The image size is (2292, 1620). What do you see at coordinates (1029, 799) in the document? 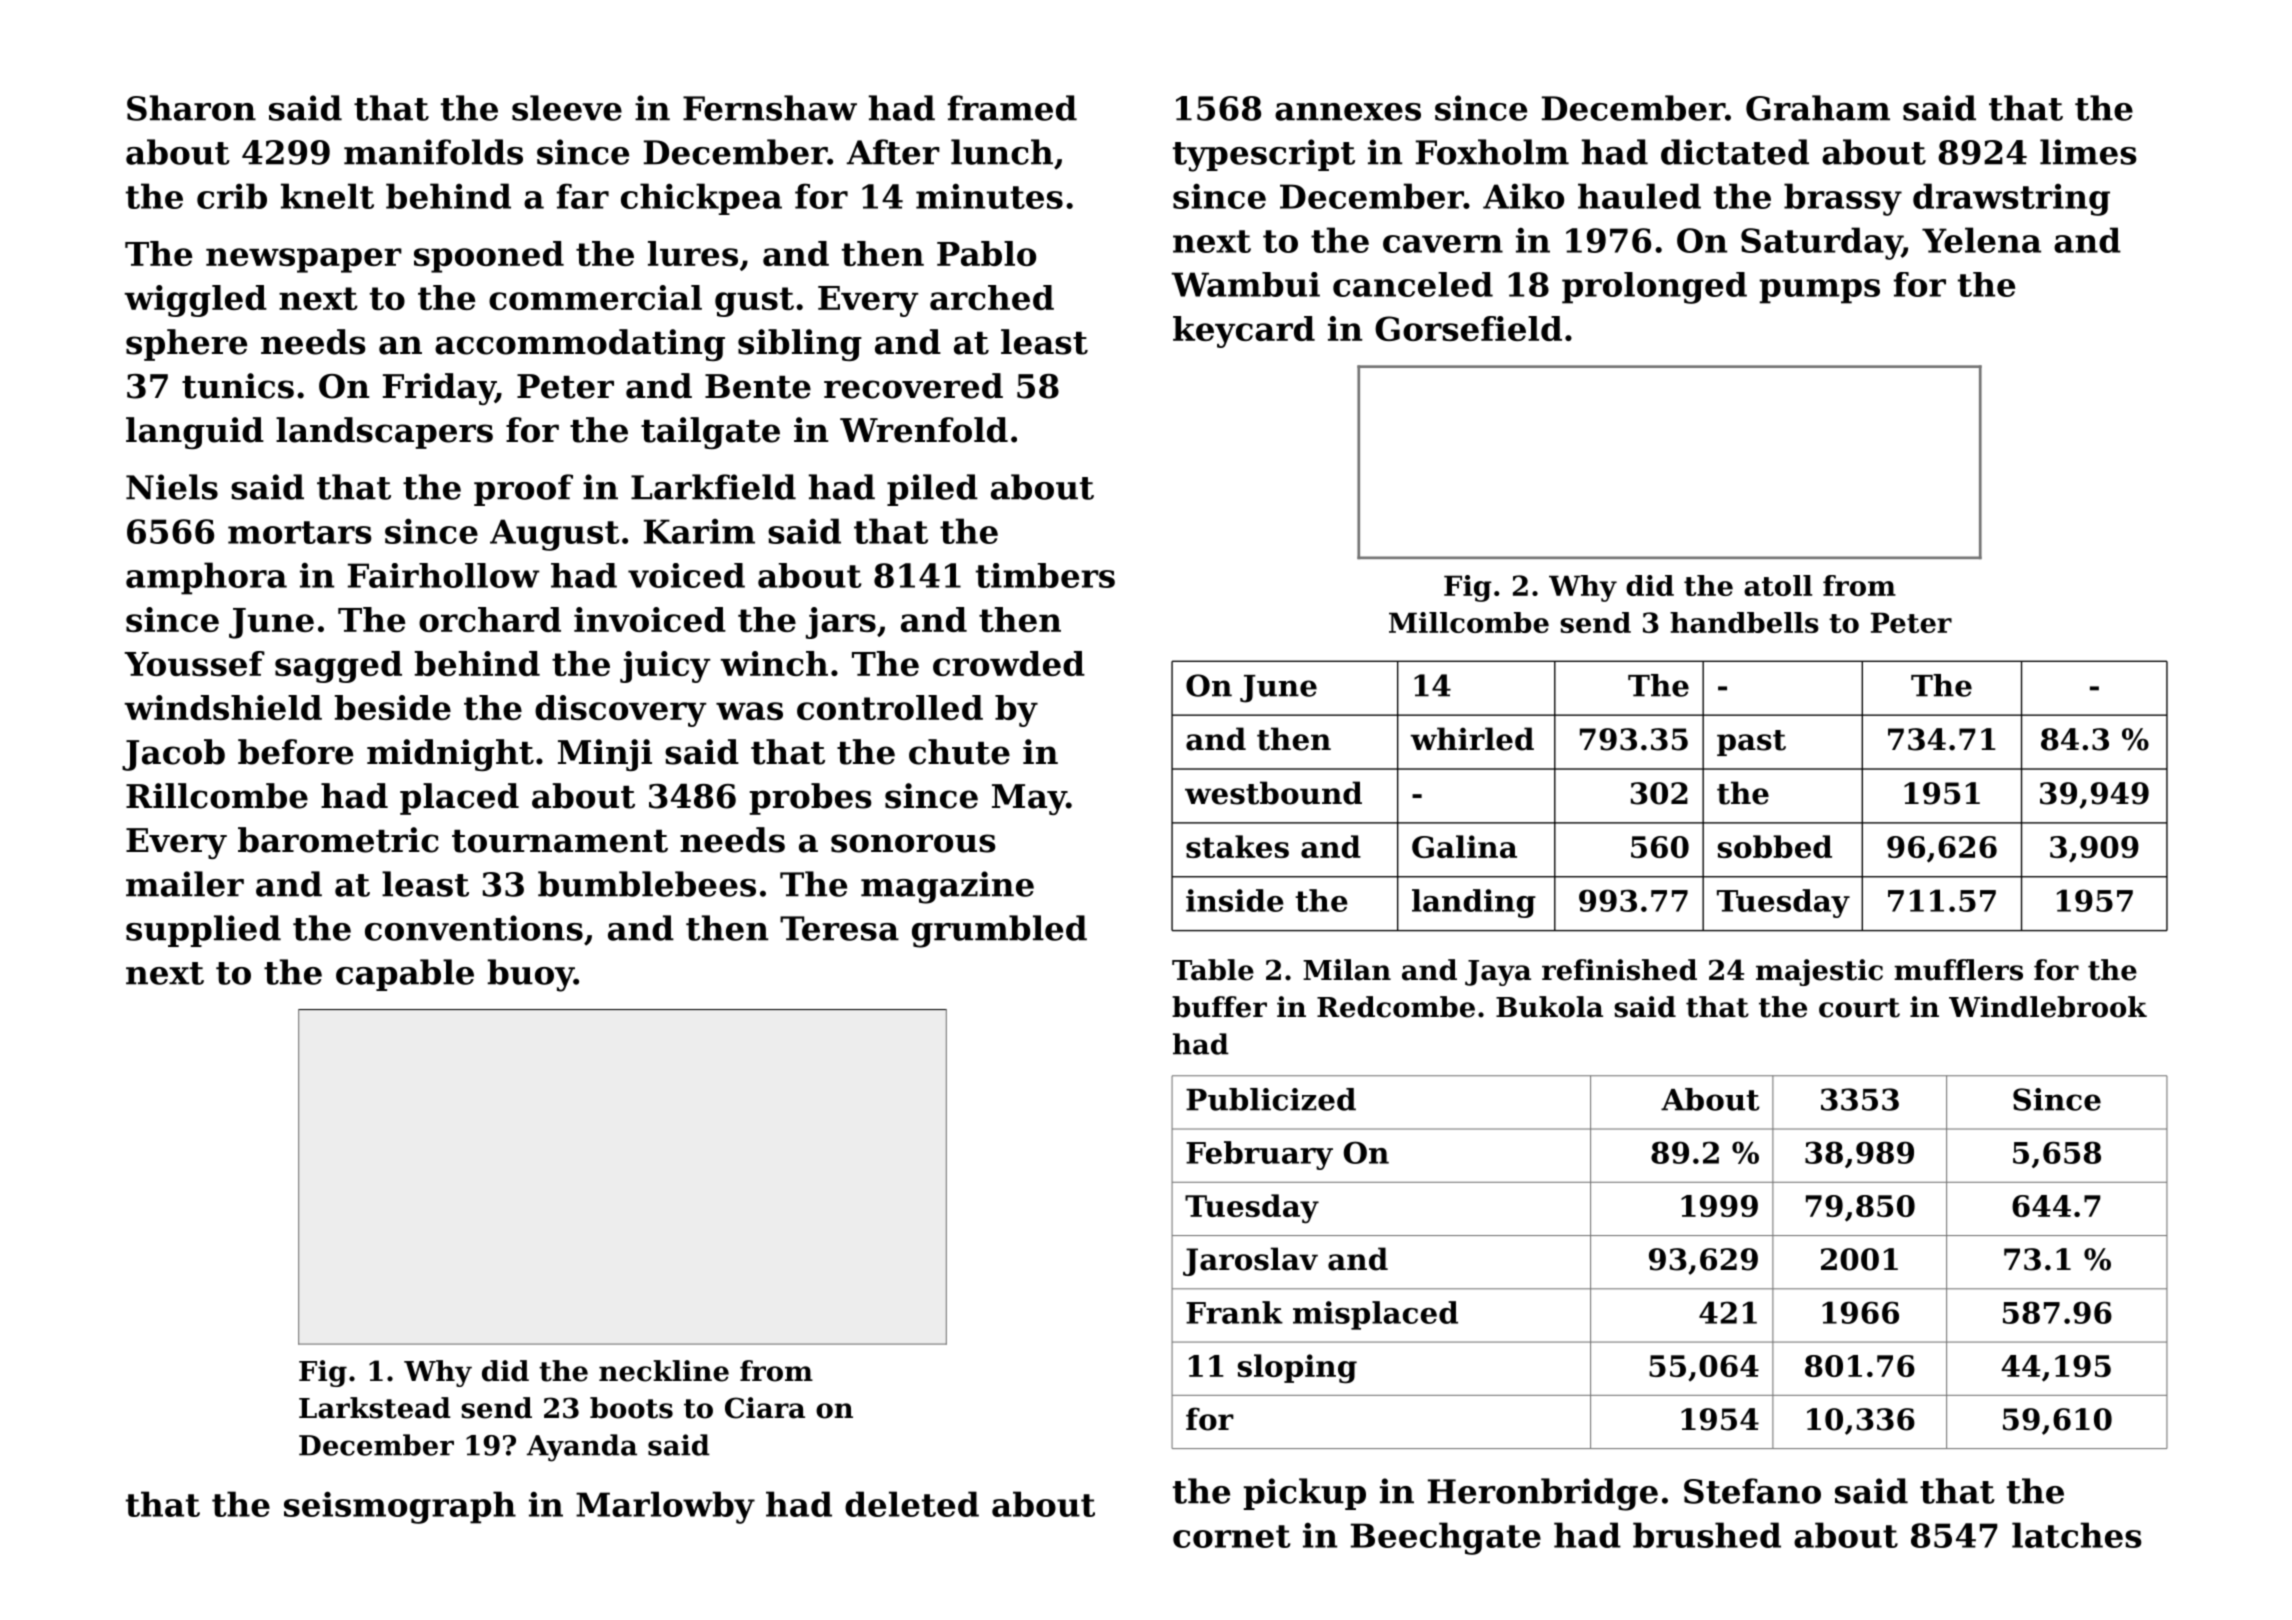
I see `May` at bounding box center [1029, 799].
